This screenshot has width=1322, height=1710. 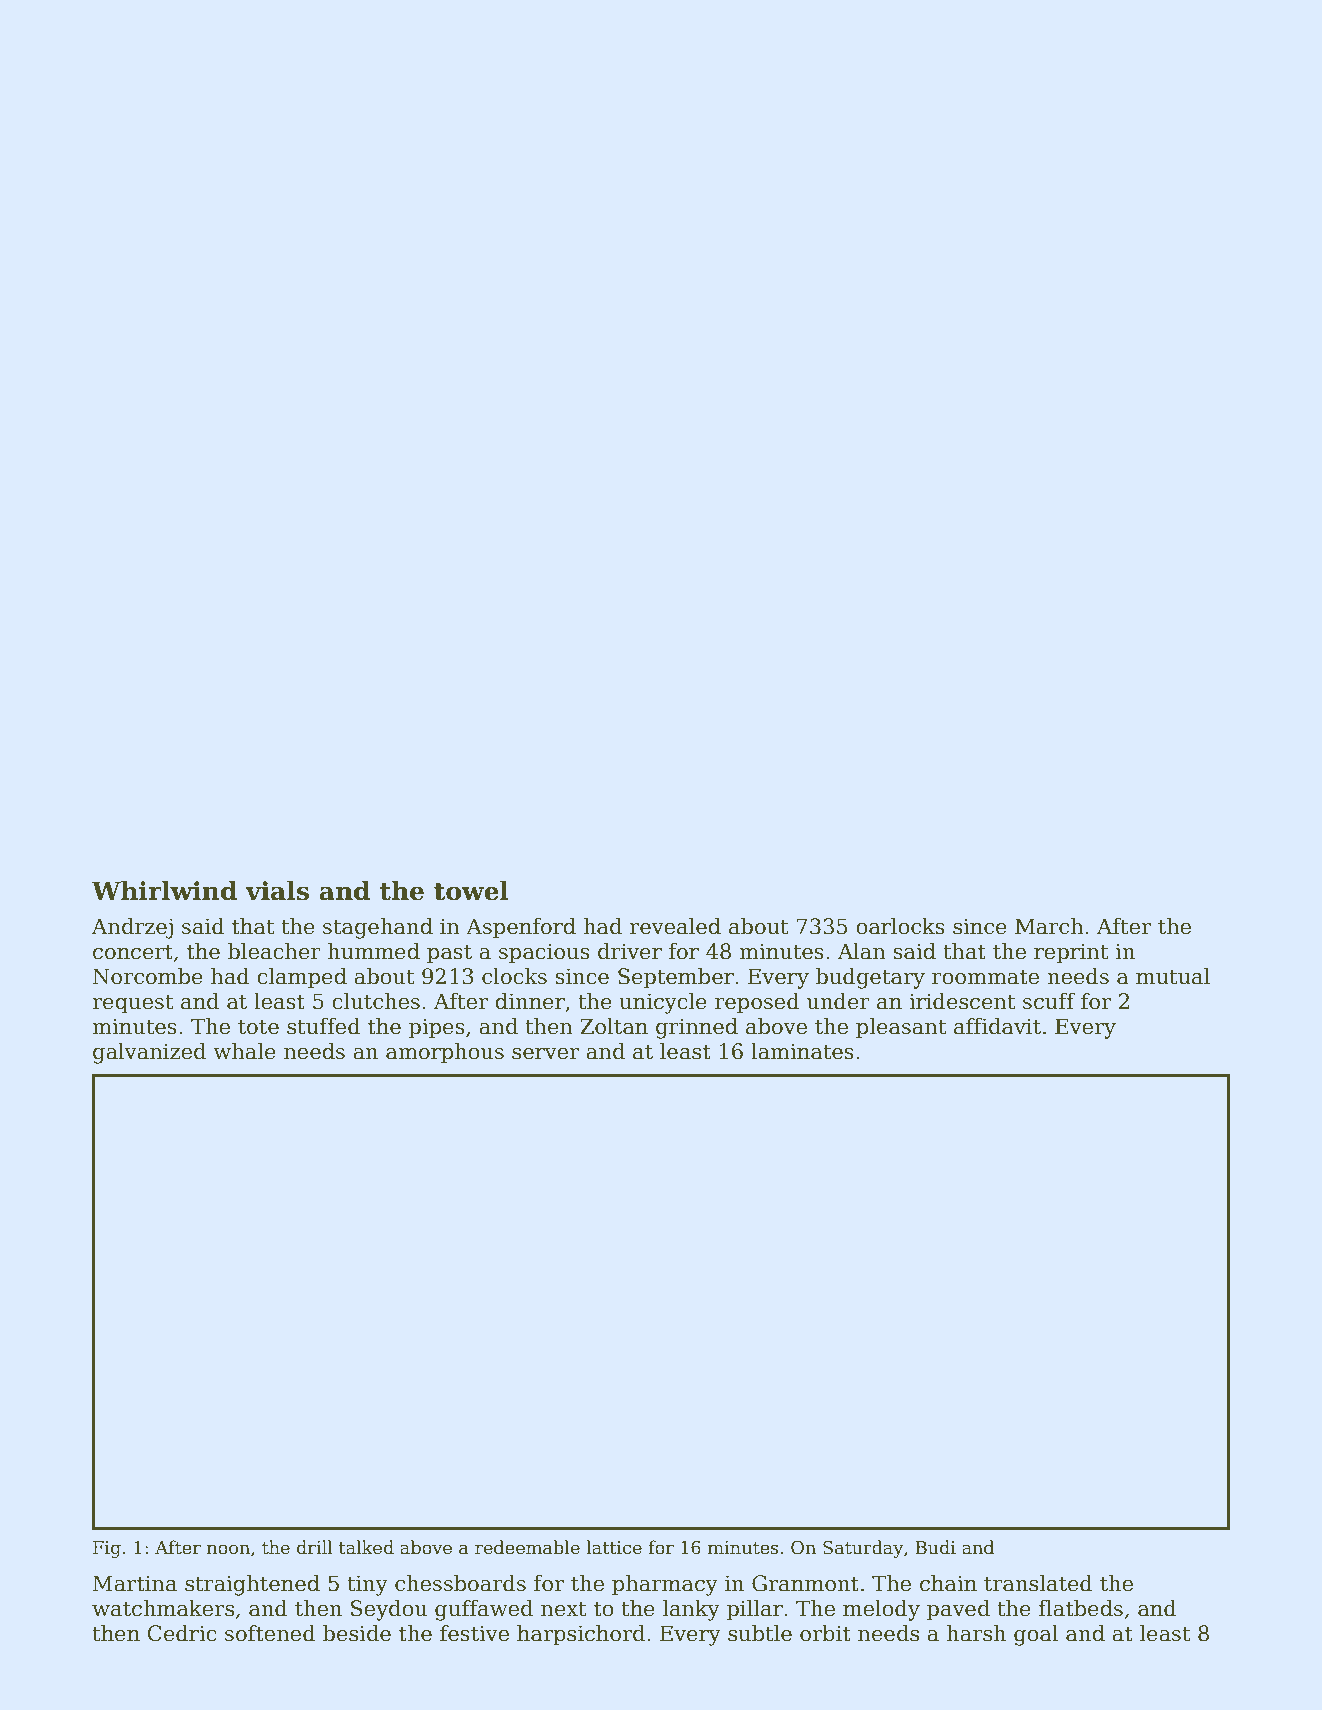 I want to click on drill, so click(x=315, y=1547).
